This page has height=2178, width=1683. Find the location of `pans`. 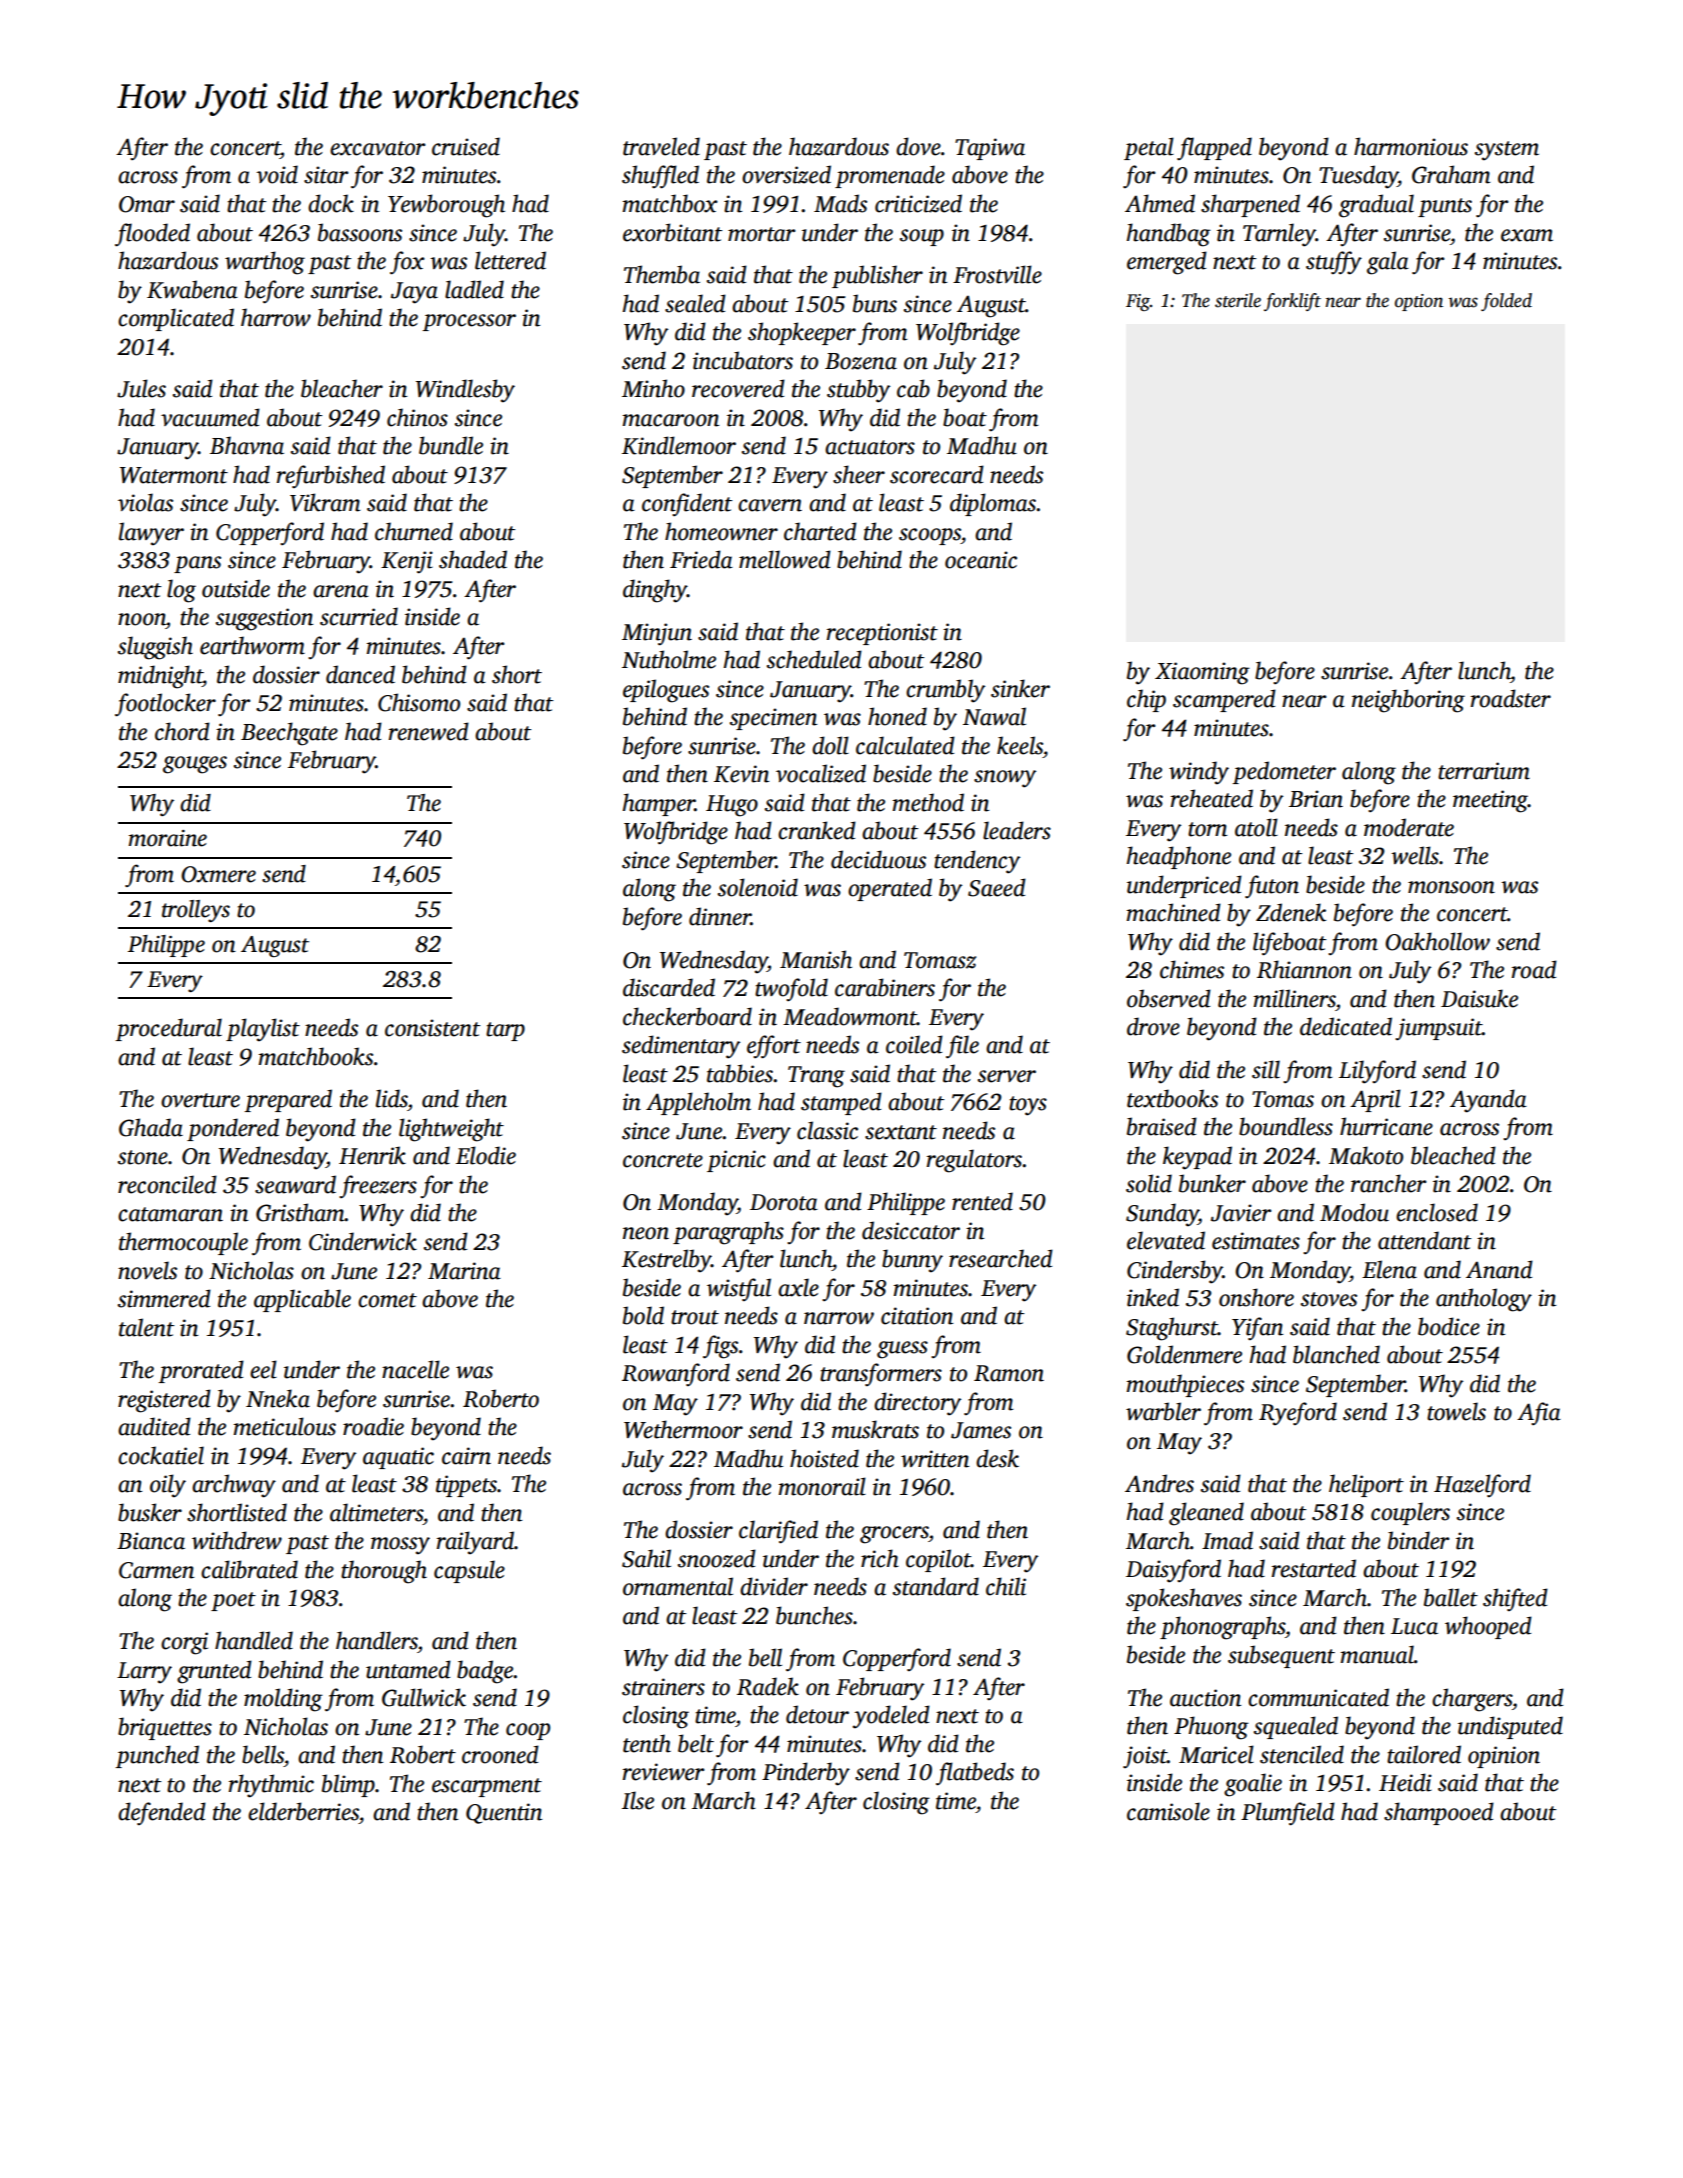

pans is located at coordinates (197, 564).
